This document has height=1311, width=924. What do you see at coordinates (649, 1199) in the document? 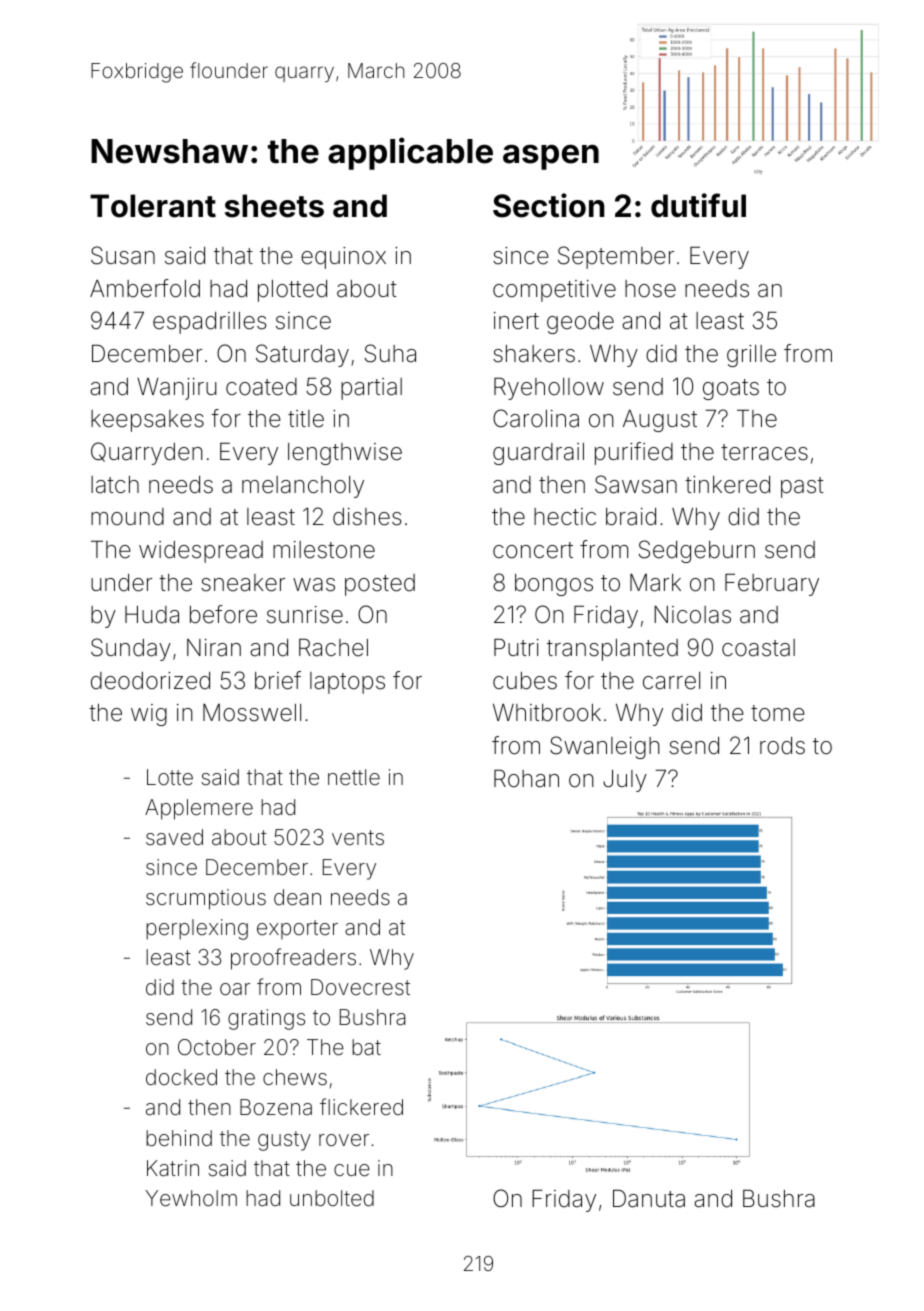
I see `Danuta` at bounding box center [649, 1199].
